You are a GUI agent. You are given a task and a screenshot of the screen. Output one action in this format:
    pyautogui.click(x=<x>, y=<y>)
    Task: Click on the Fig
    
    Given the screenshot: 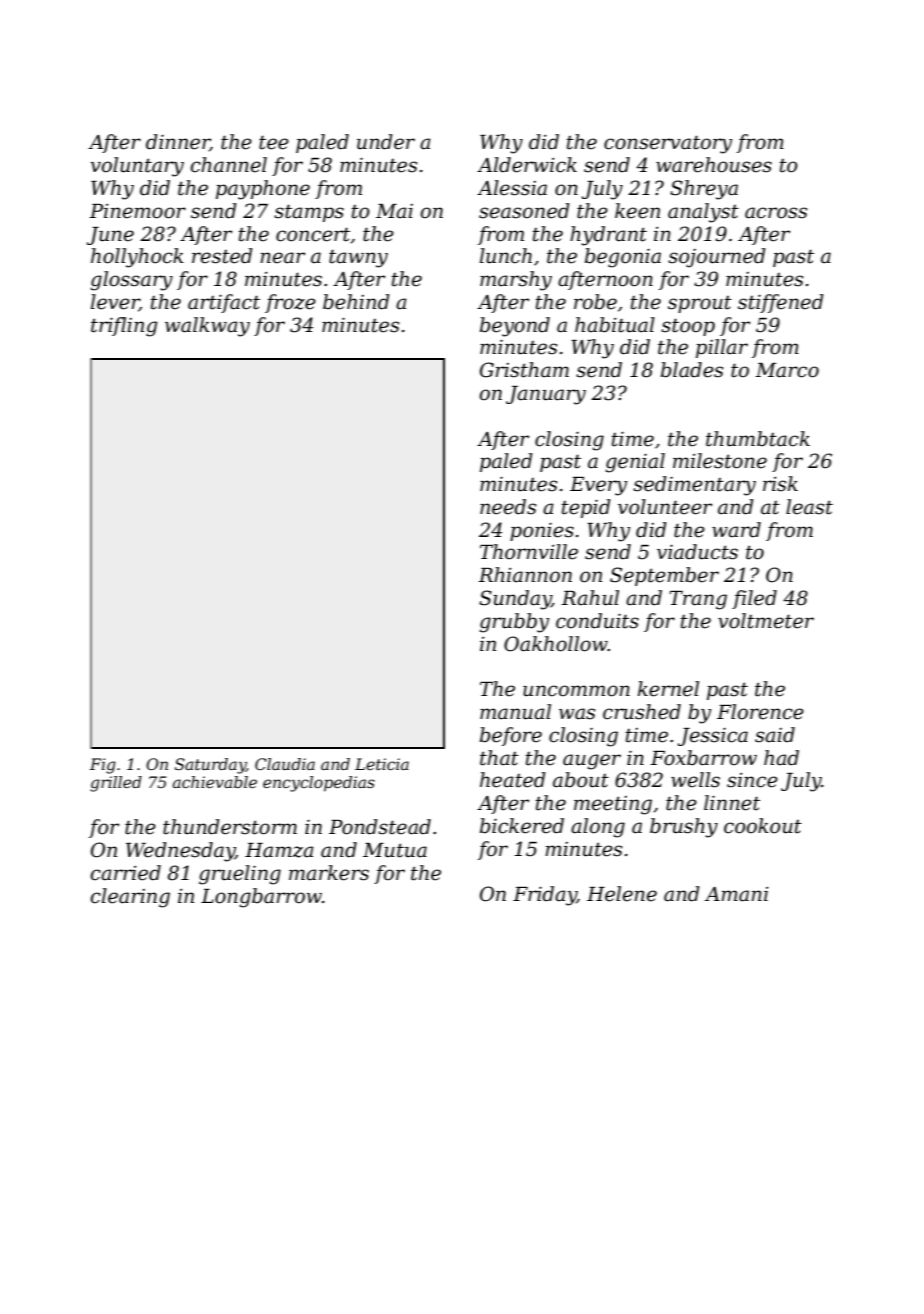 What is the action you would take?
    pyautogui.click(x=103, y=766)
